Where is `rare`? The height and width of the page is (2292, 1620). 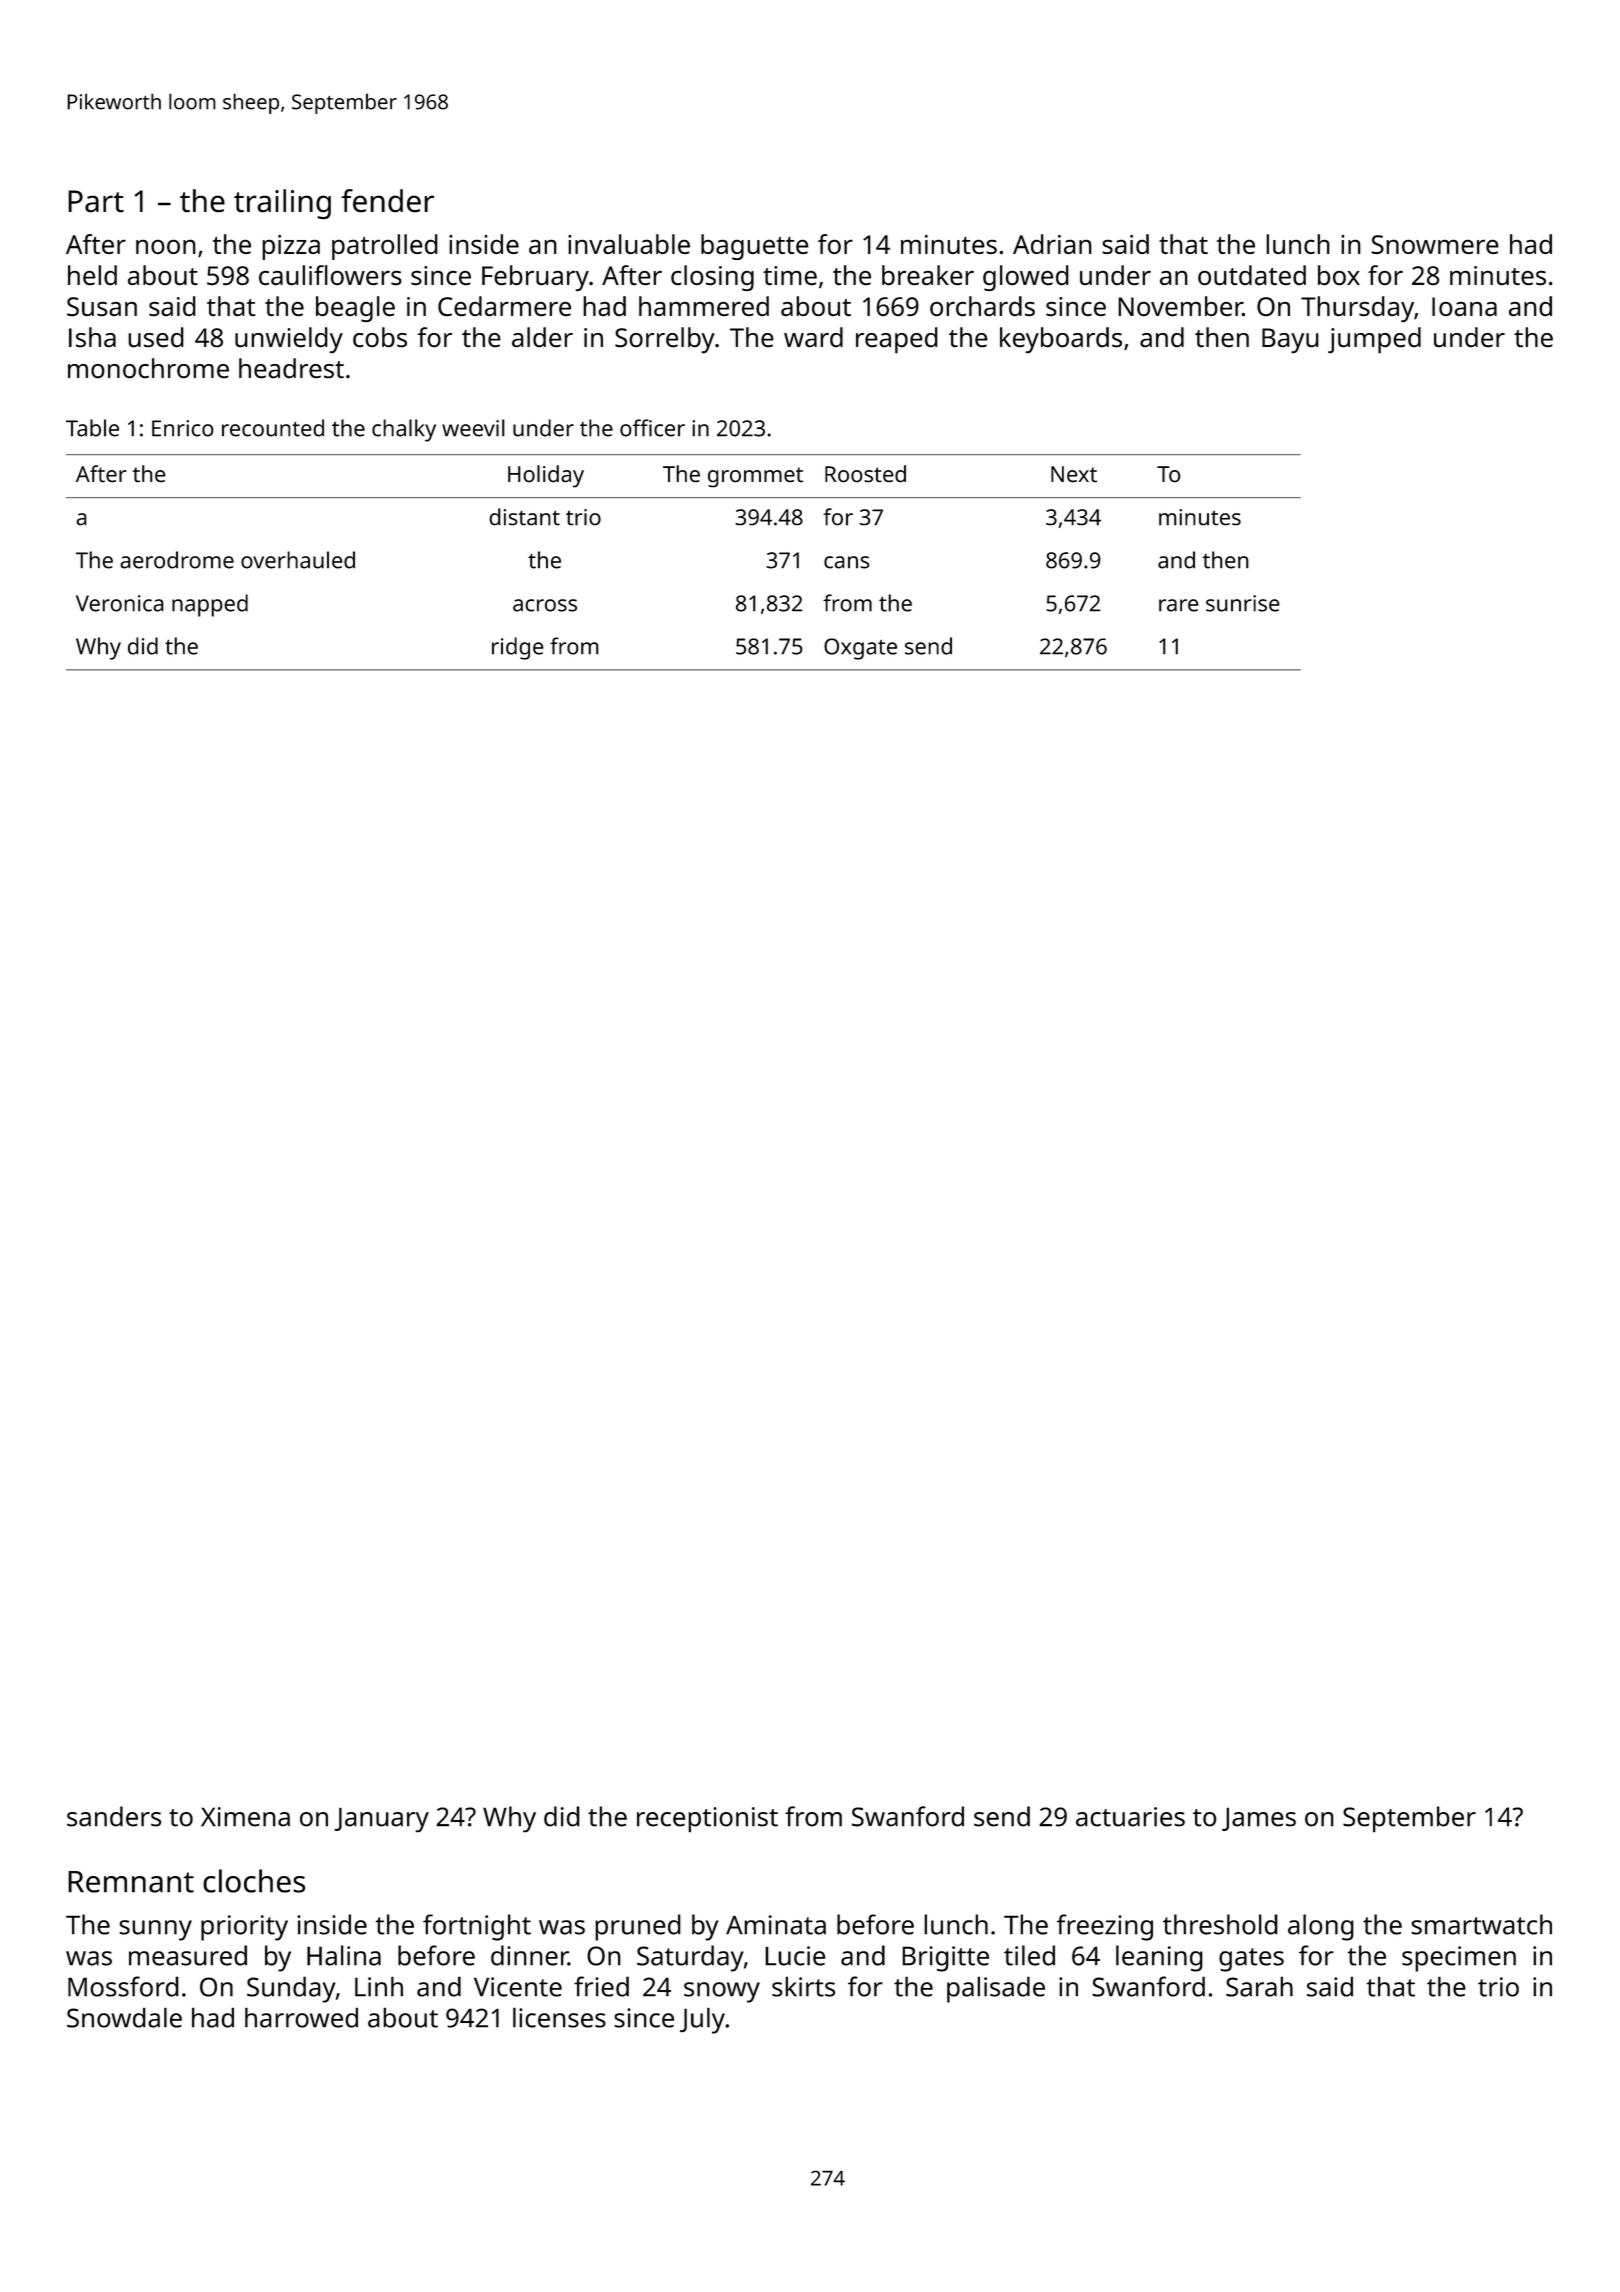
rare is located at coordinates (1179, 605).
